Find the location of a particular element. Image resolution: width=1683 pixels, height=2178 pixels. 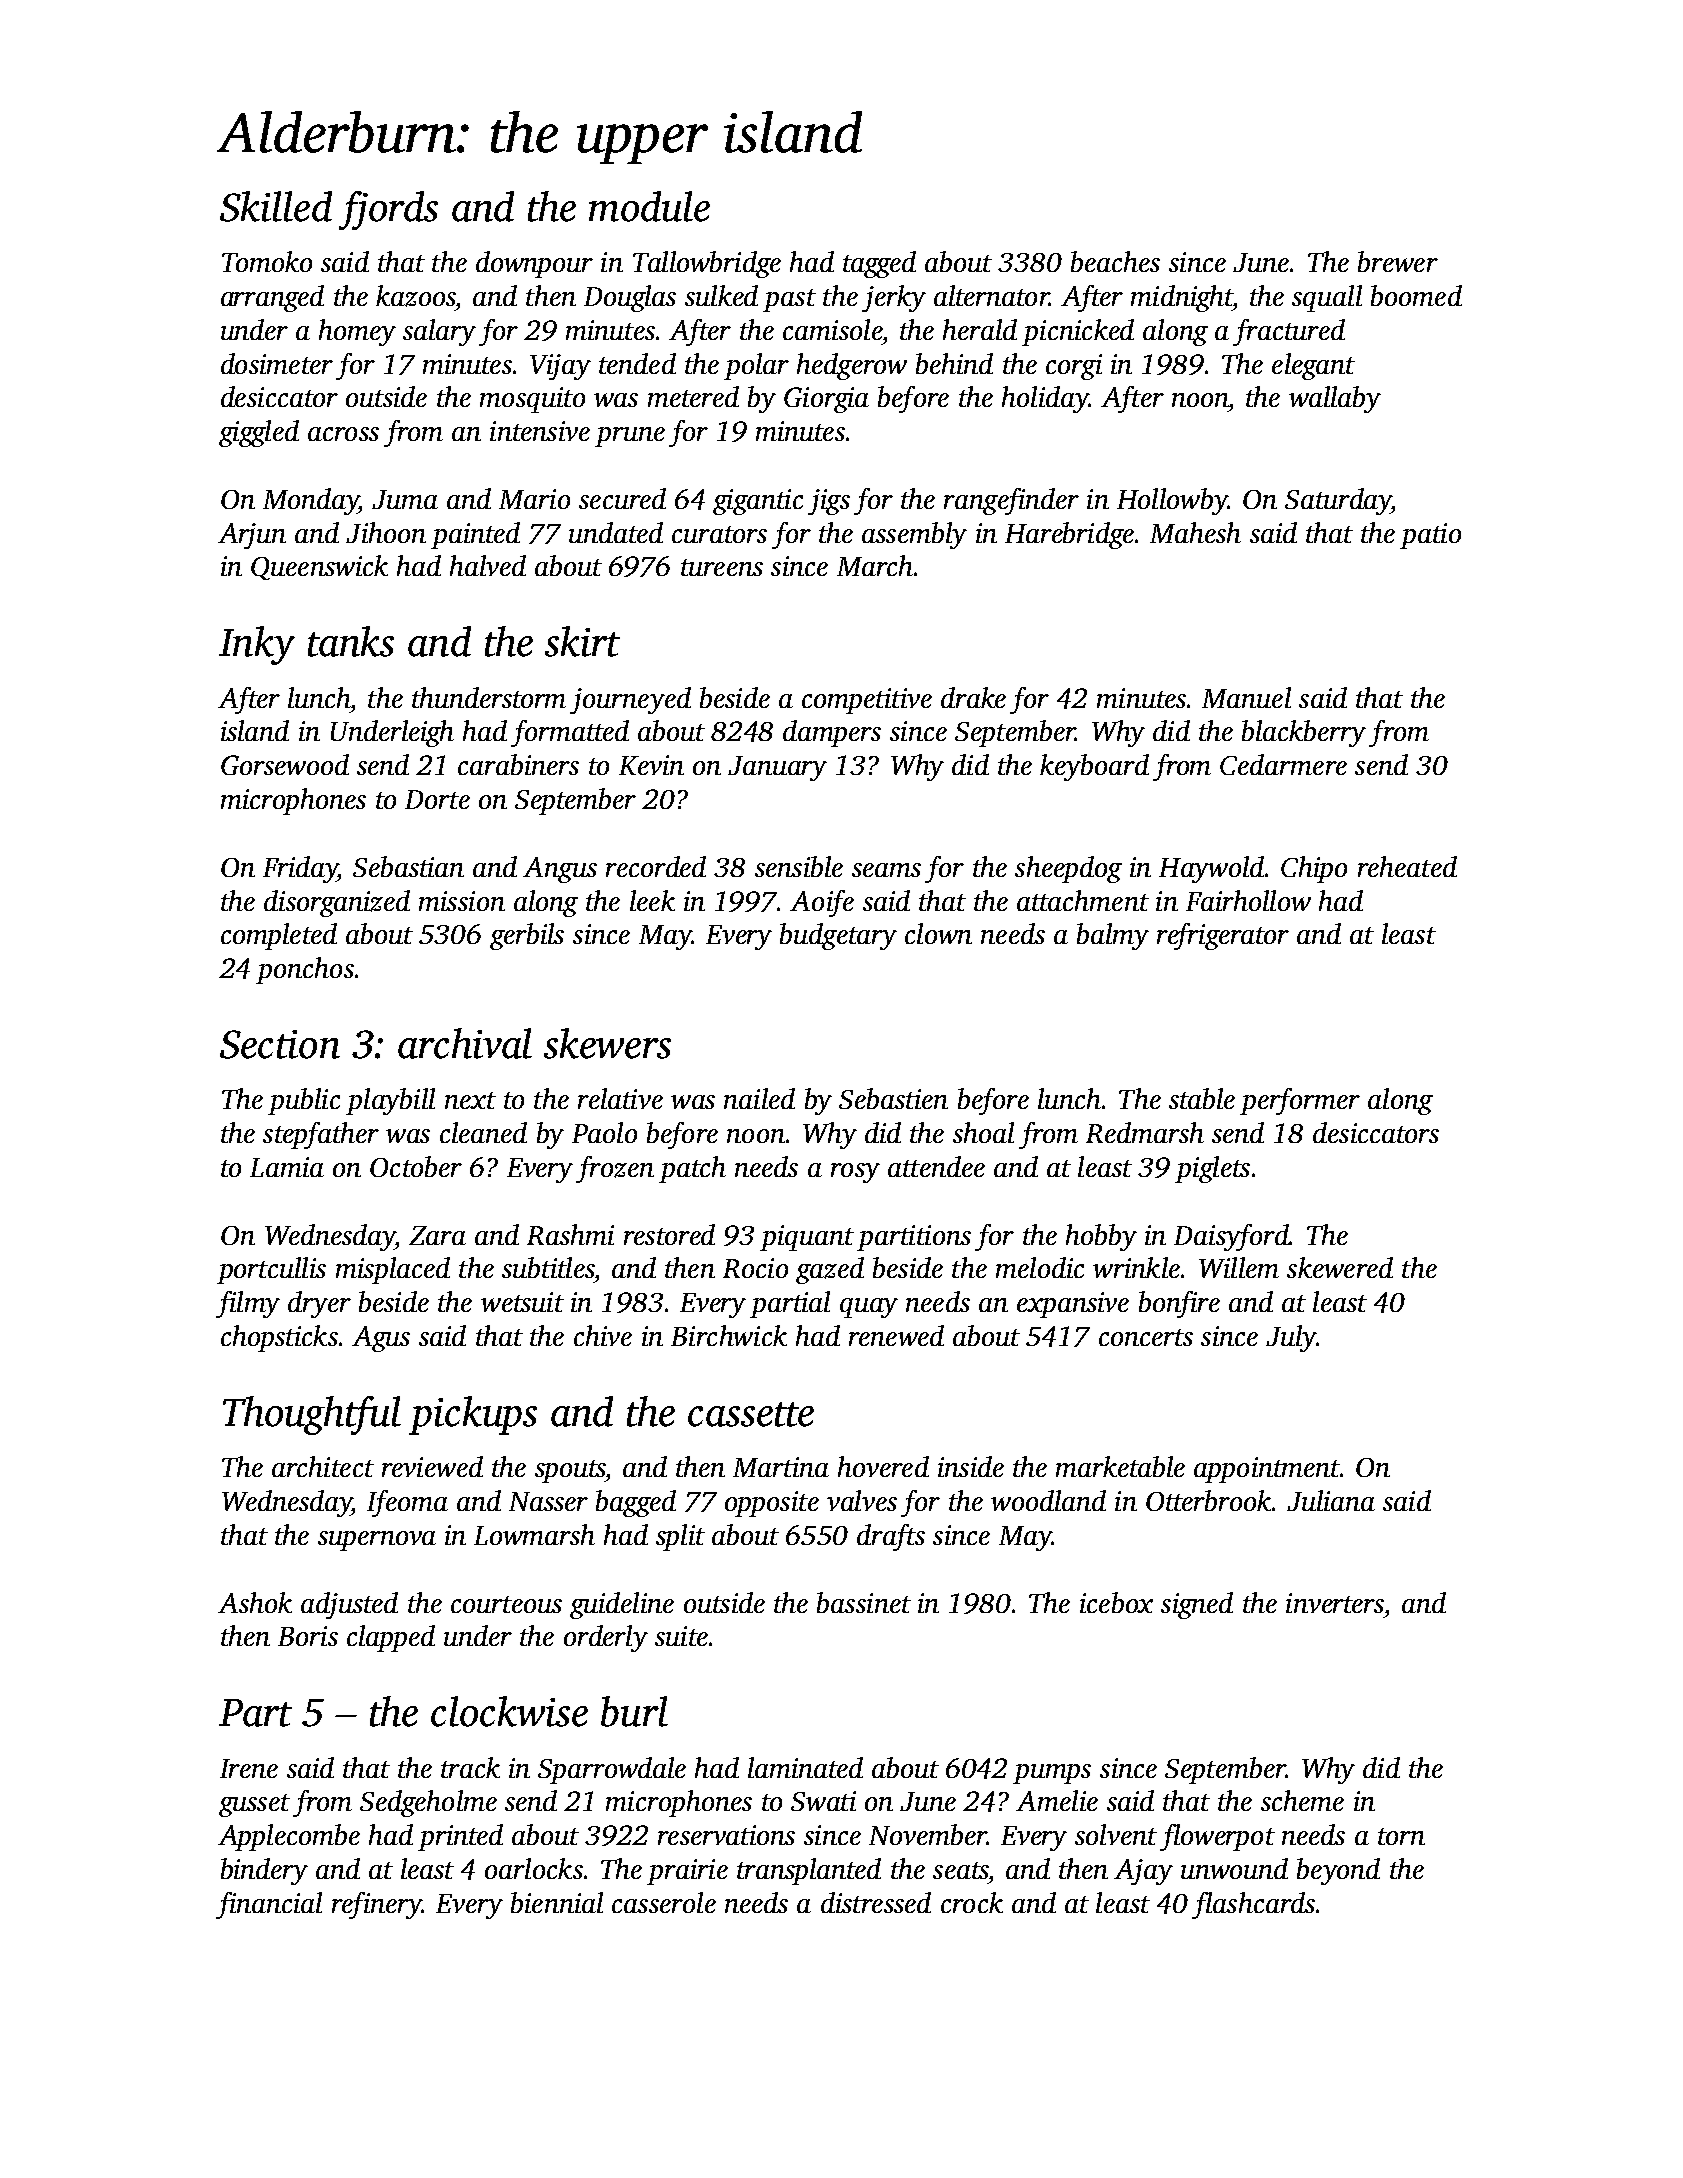

Agus is located at coordinates (381, 1339).
